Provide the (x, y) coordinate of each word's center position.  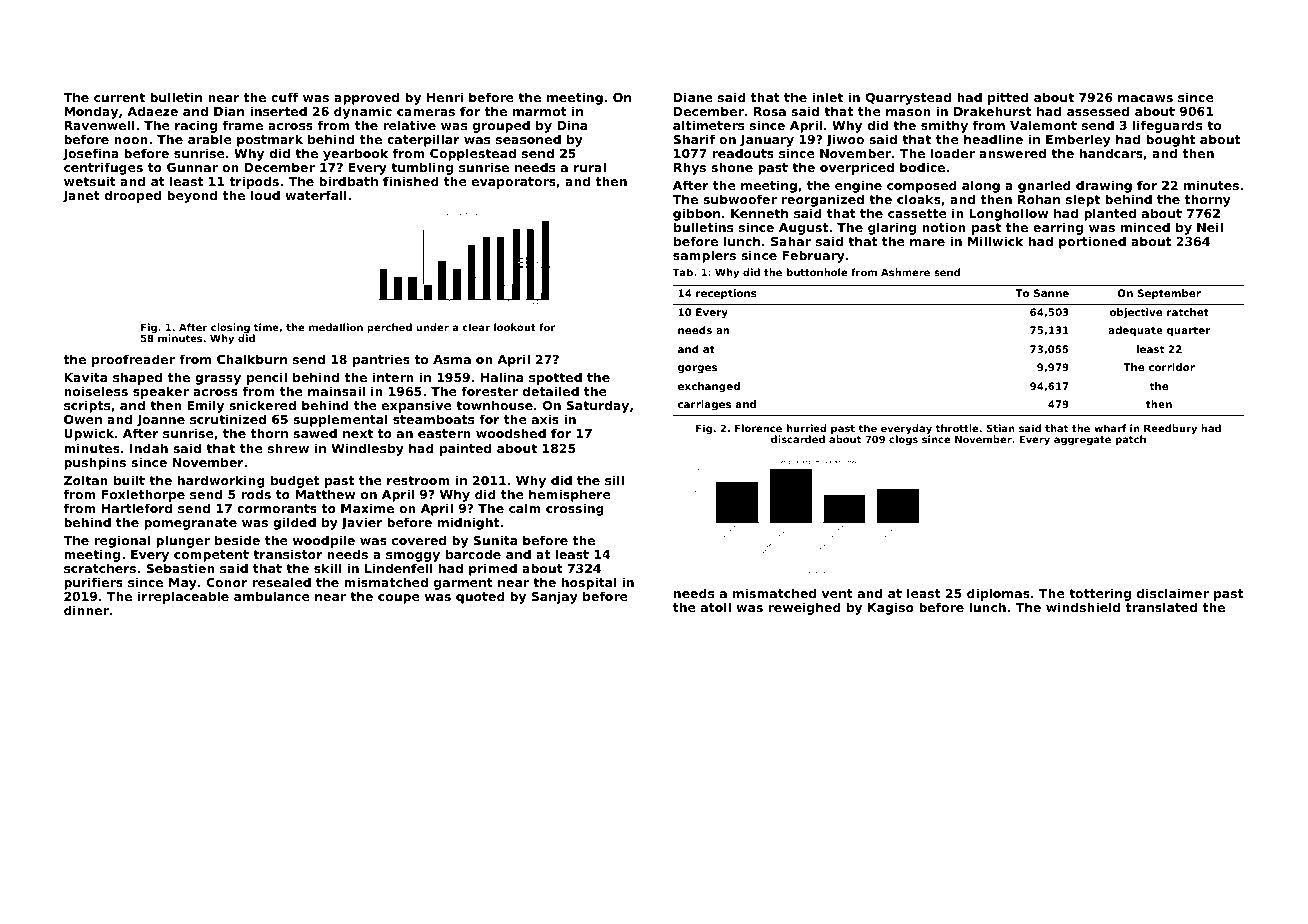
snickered (262, 405)
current (119, 97)
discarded (798, 439)
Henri (445, 97)
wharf (1110, 428)
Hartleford (137, 508)
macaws (1145, 98)
